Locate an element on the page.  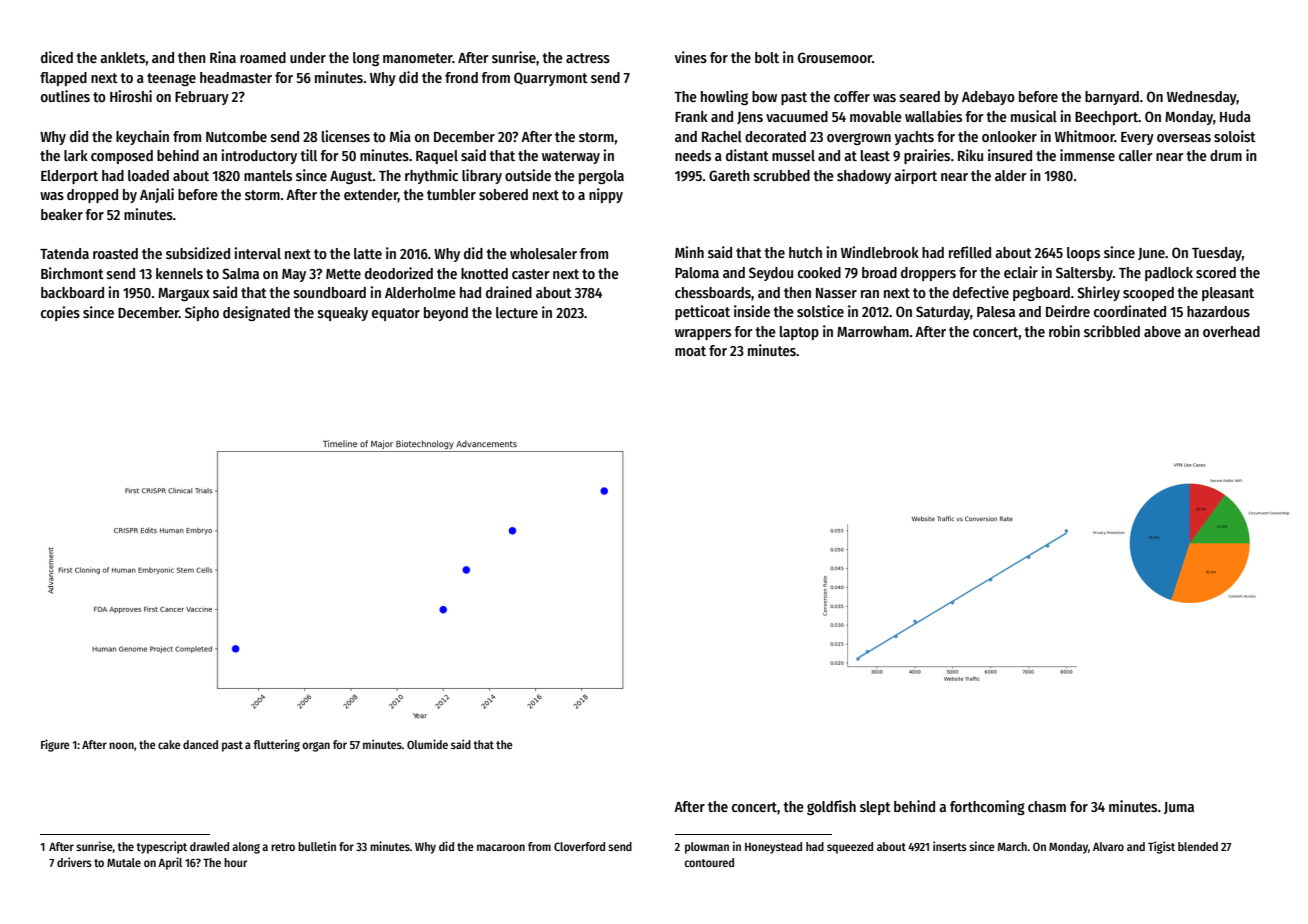
fluttering is located at coordinates (276, 745).
